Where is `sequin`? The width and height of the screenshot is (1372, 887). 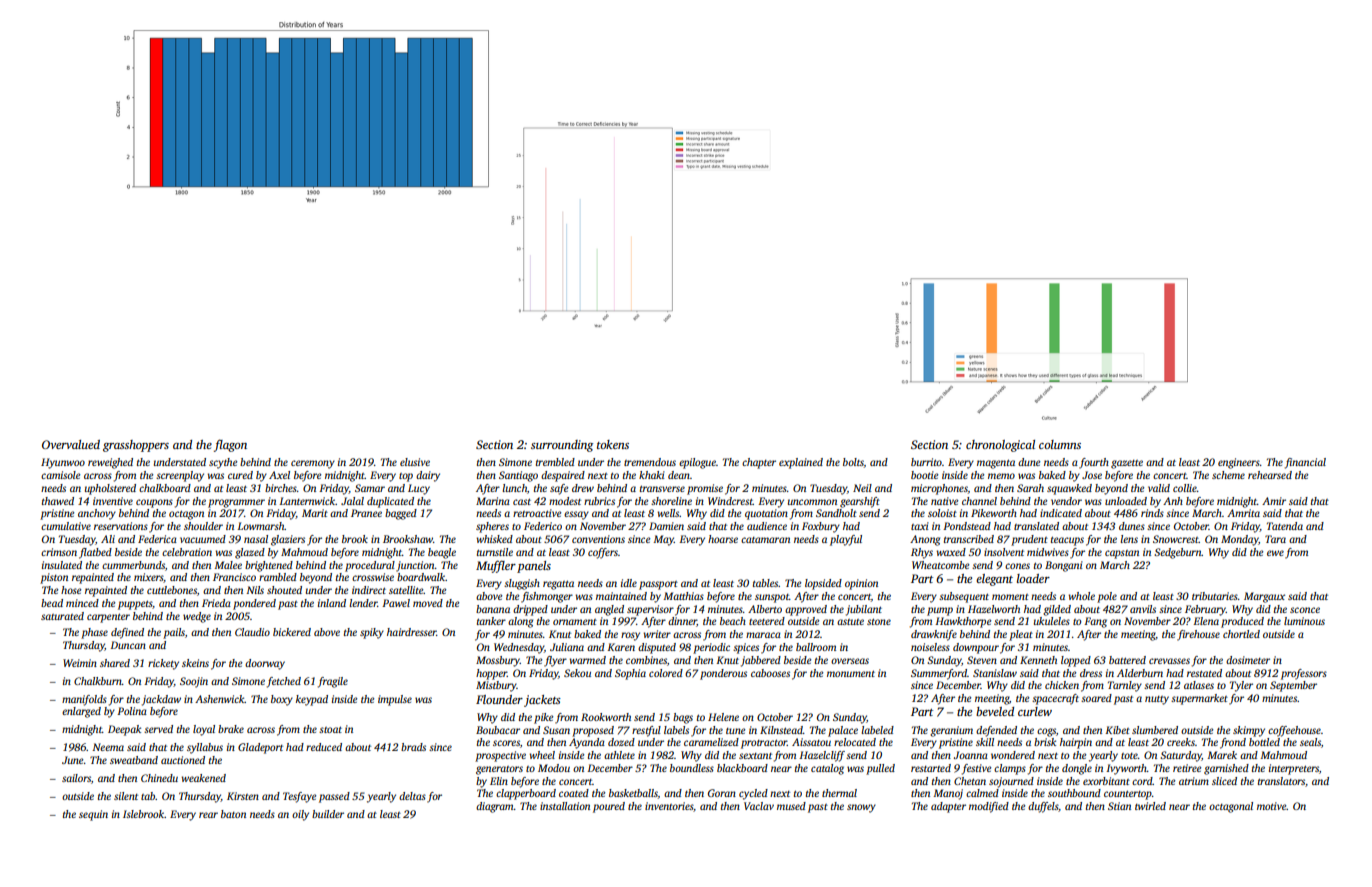
sequin is located at coordinates (93, 815).
